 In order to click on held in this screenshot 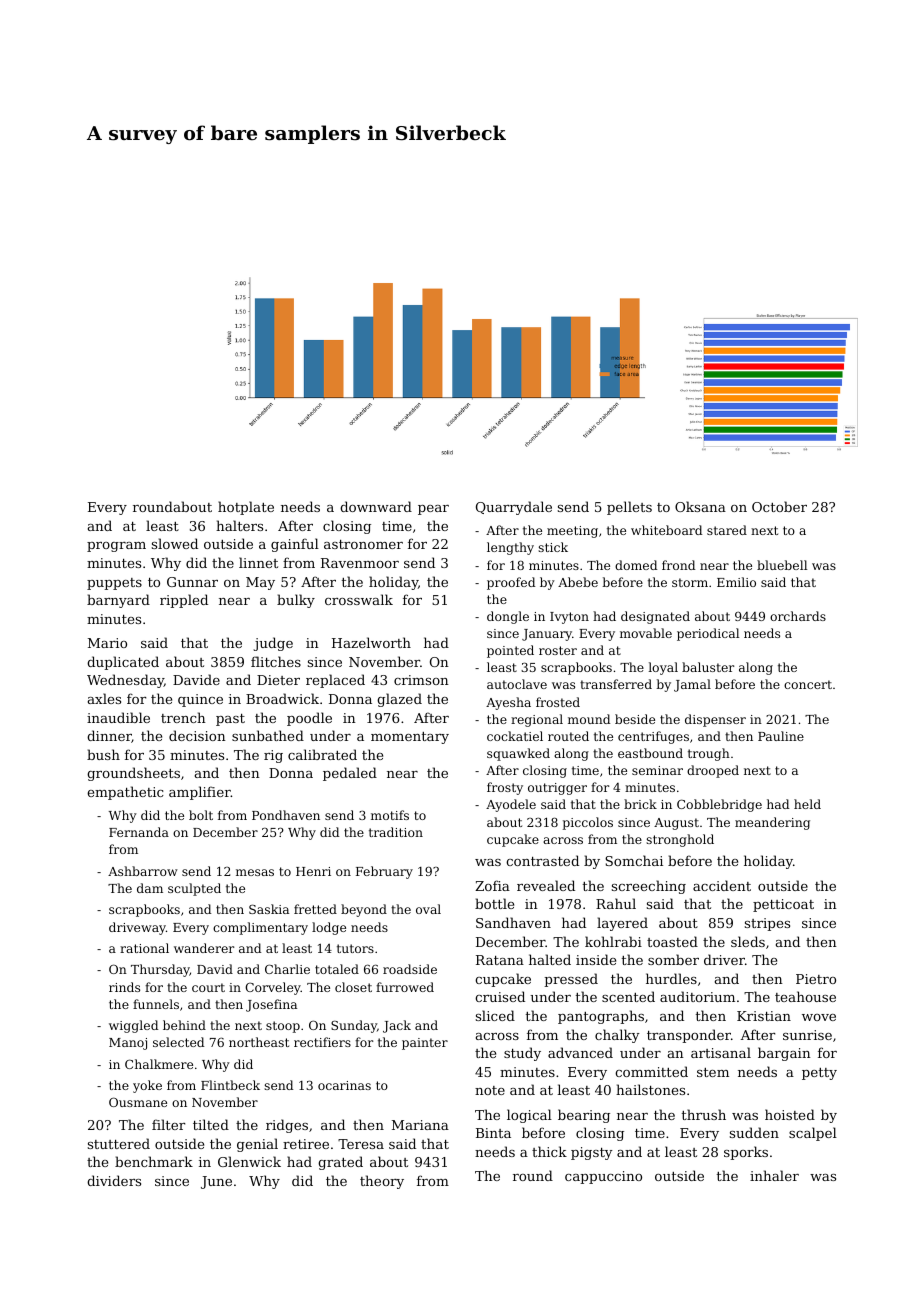, I will do `click(807, 804)`.
